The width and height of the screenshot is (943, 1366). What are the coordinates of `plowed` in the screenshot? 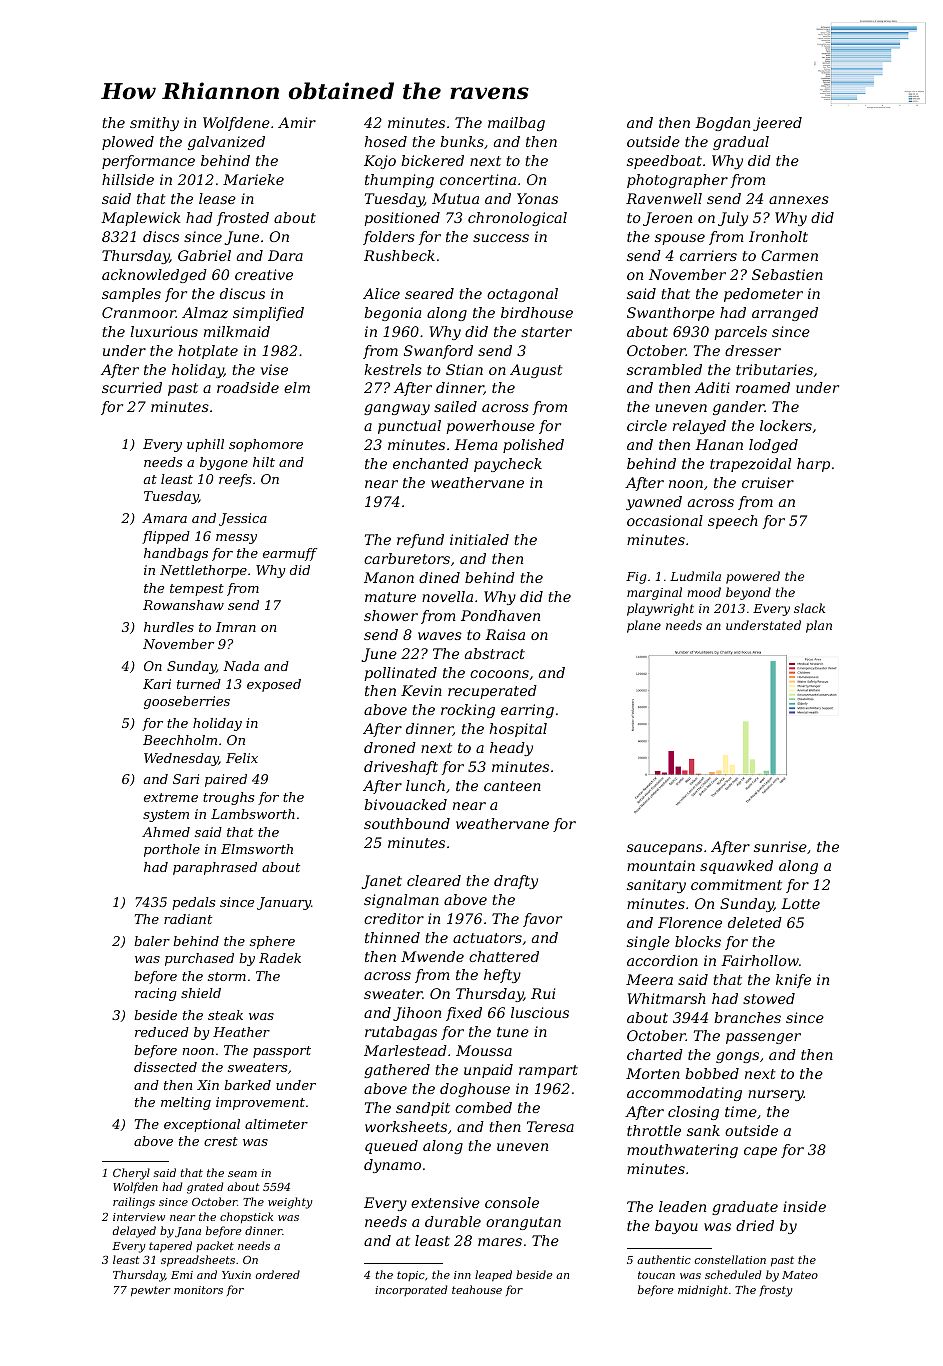 It's located at (128, 143).
